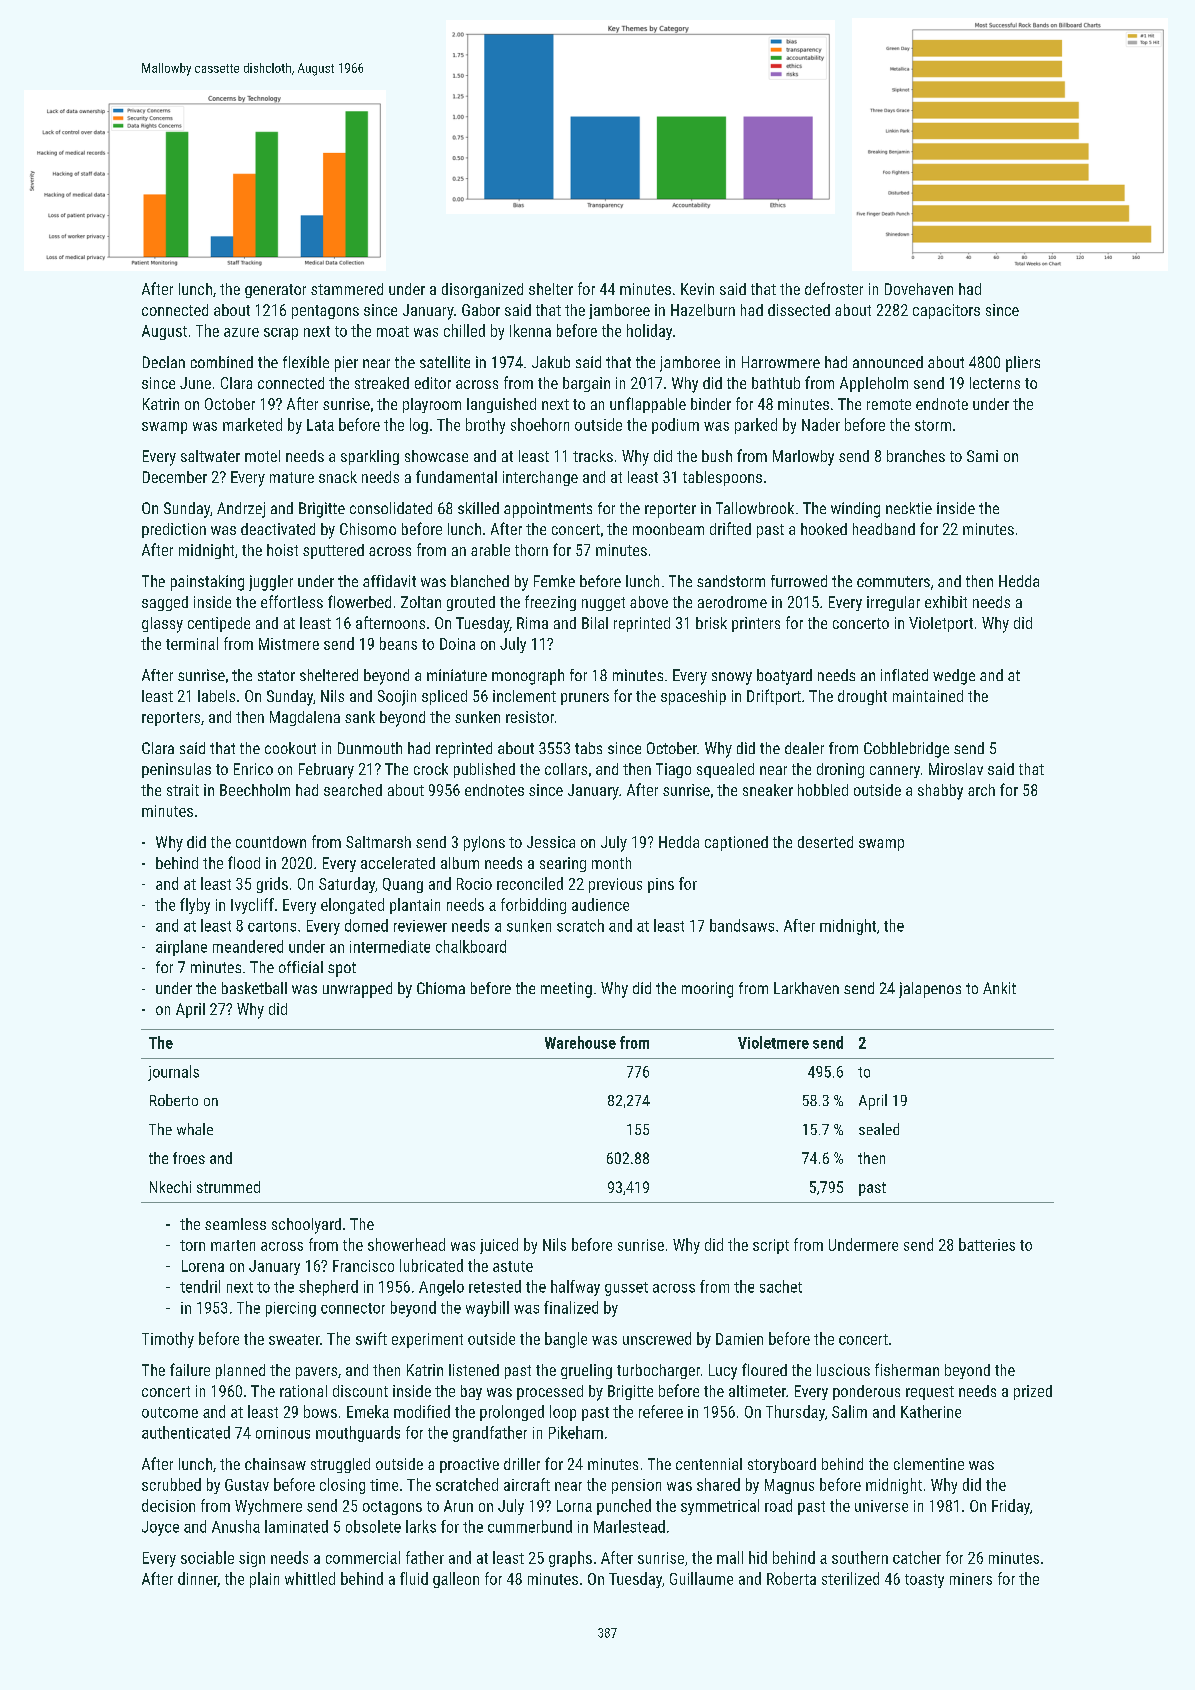 The image size is (1195, 1690). Describe the element at coordinates (626, 1289) in the screenshot. I see `gusset` at that location.
